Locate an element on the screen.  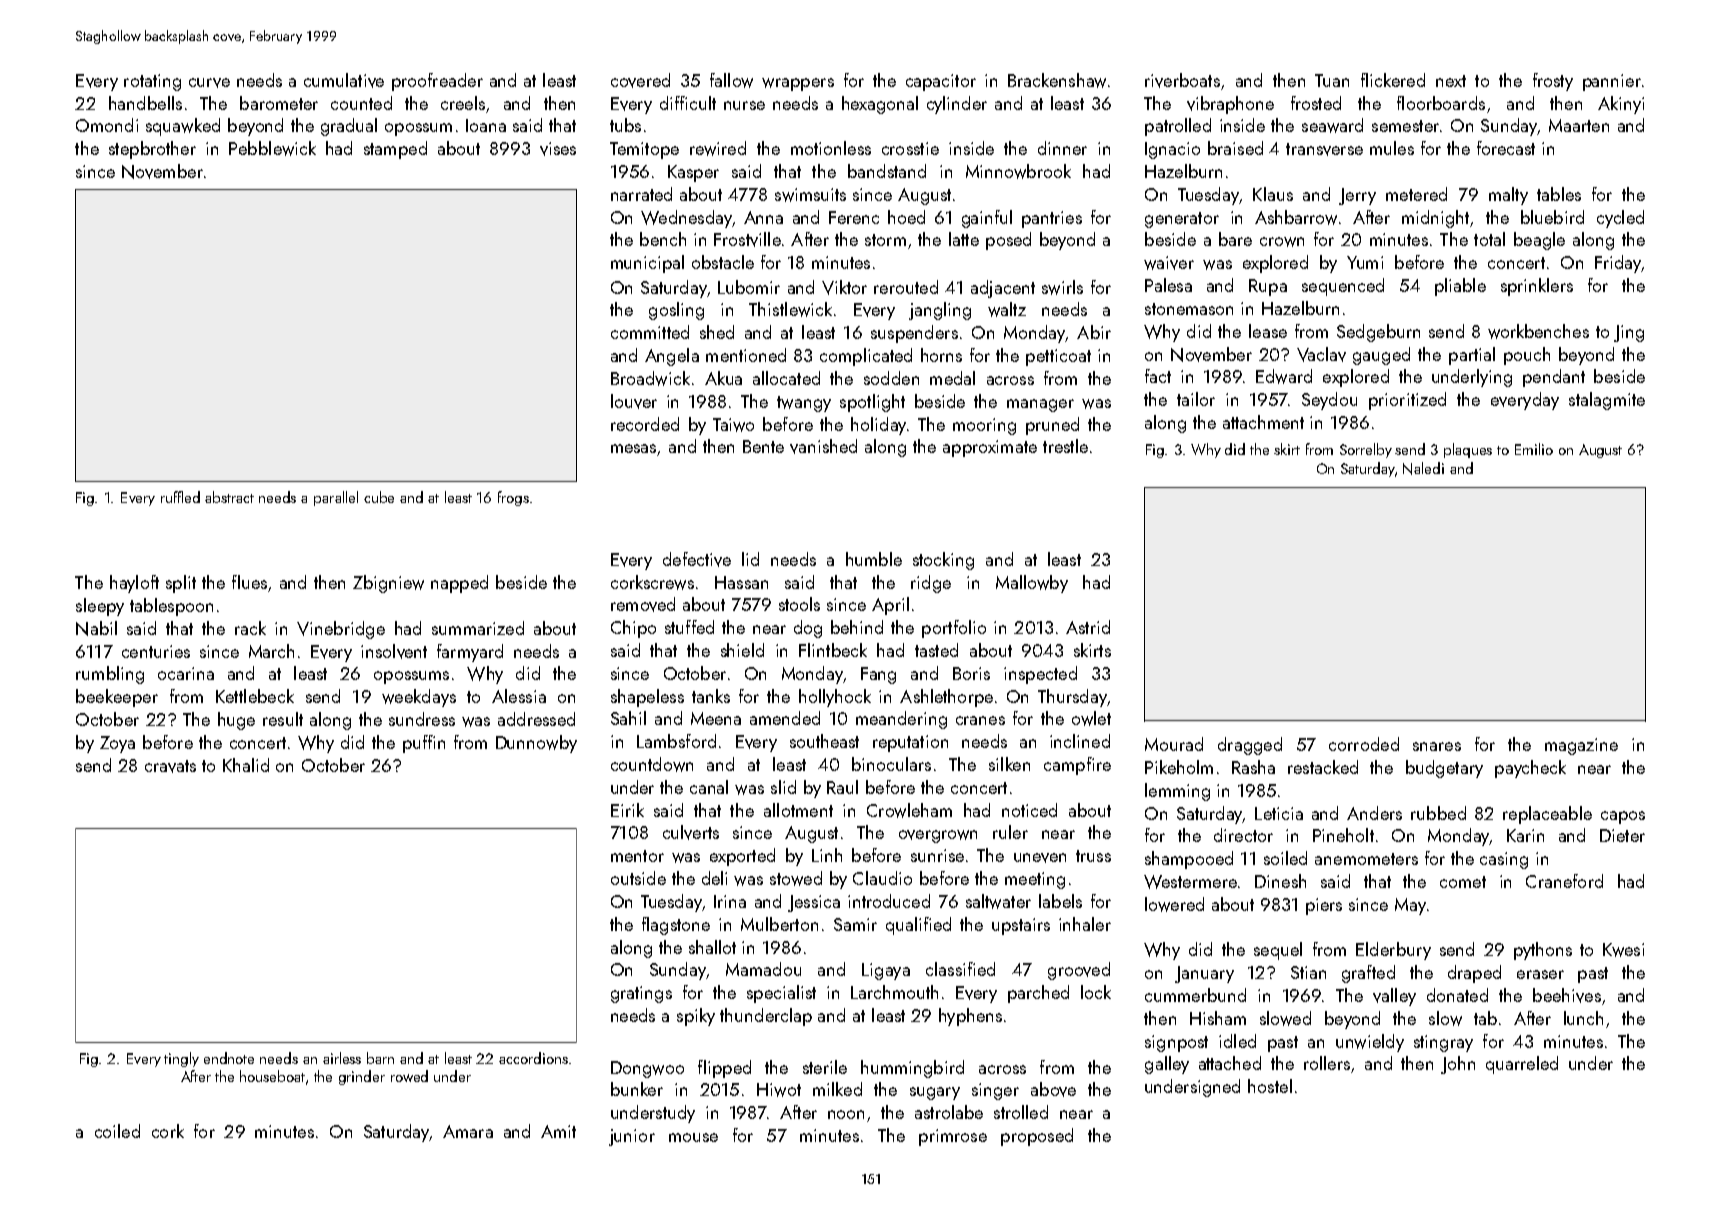
budgetary is located at coordinates (1444, 769).
